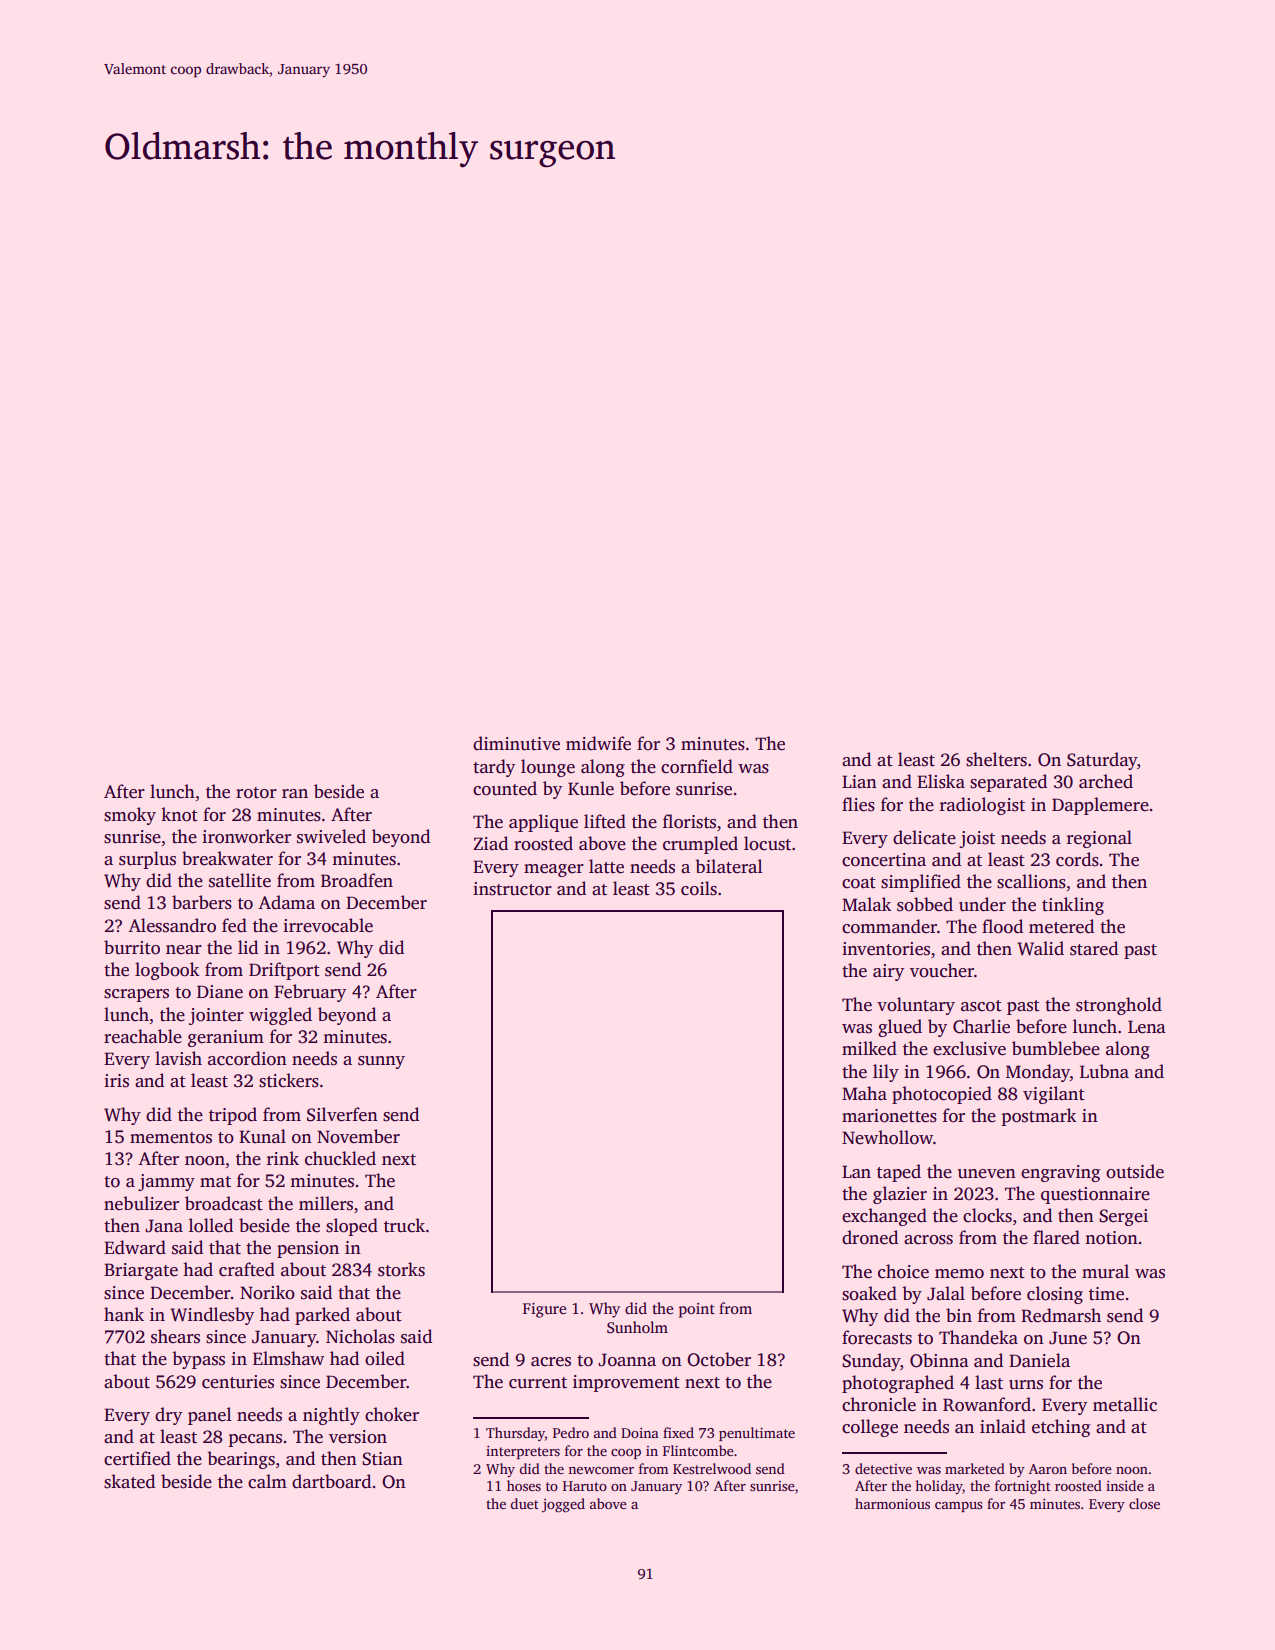 The image size is (1275, 1650). I want to click on rotor, so click(256, 793).
